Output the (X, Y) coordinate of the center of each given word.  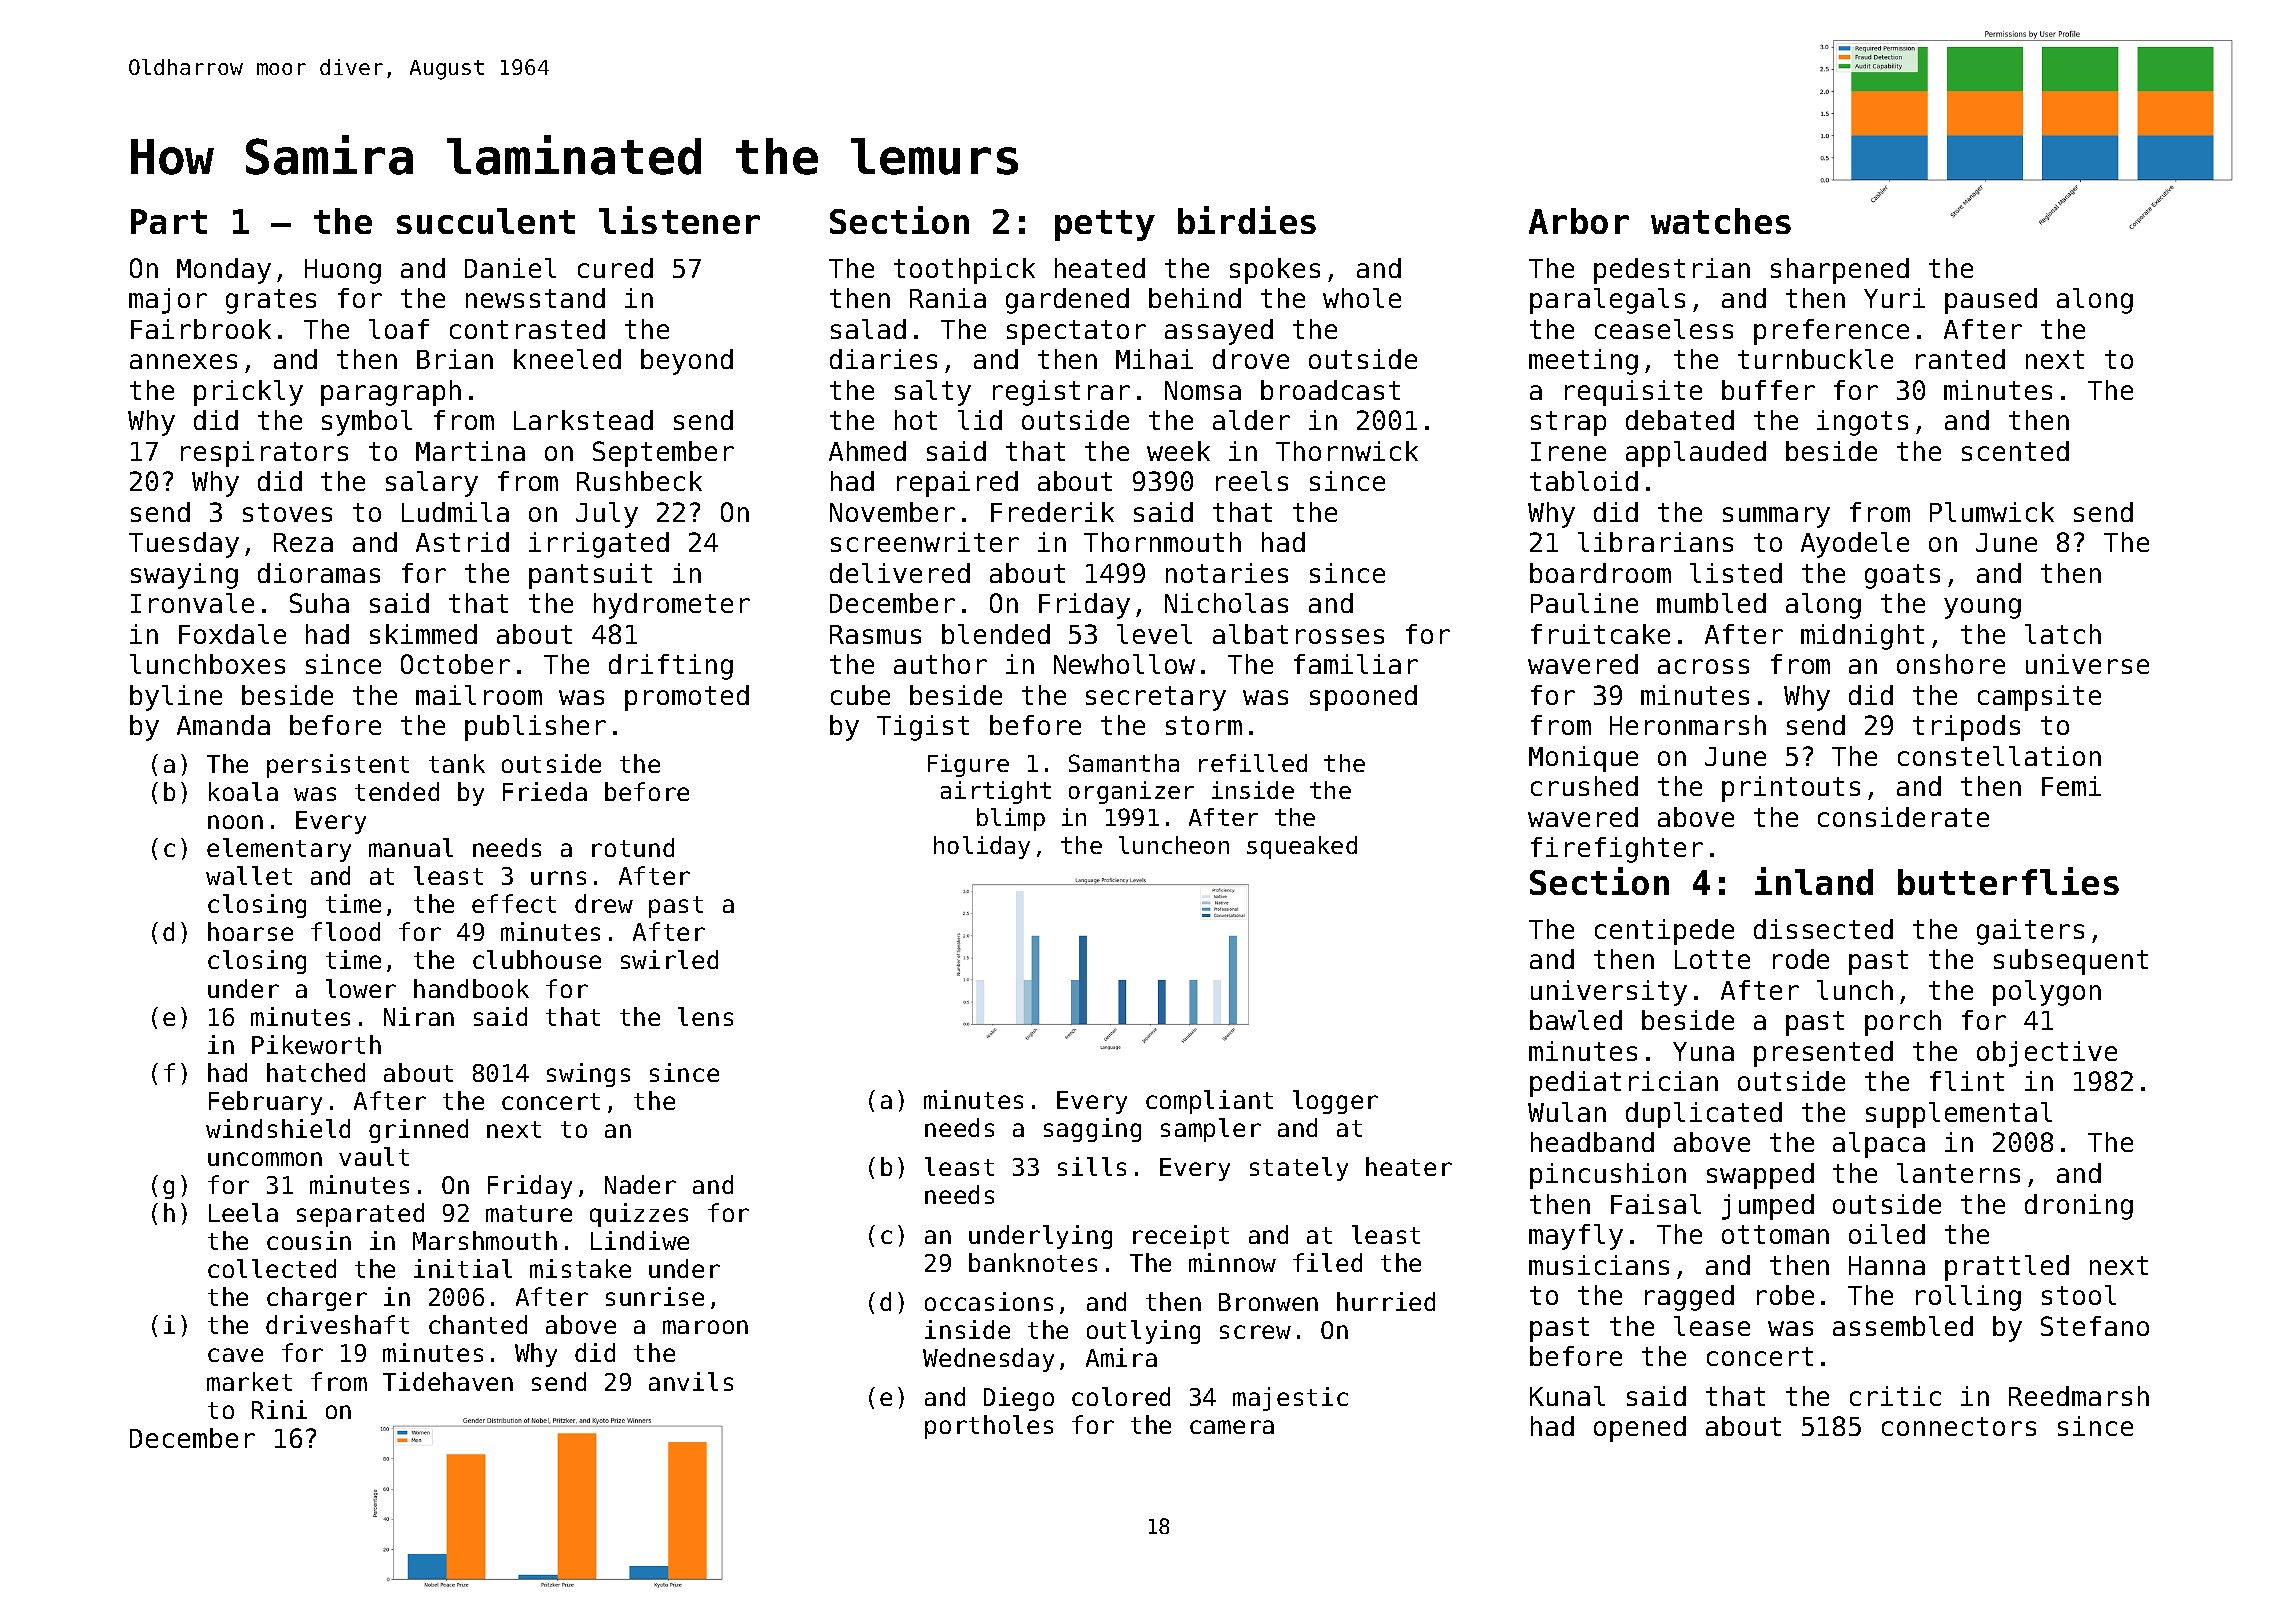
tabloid (1584, 481)
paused (1991, 301)
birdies (1247, 220)
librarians (1655, 542)
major (168, 301)
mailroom (479, 695)
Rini (279, 1409)
